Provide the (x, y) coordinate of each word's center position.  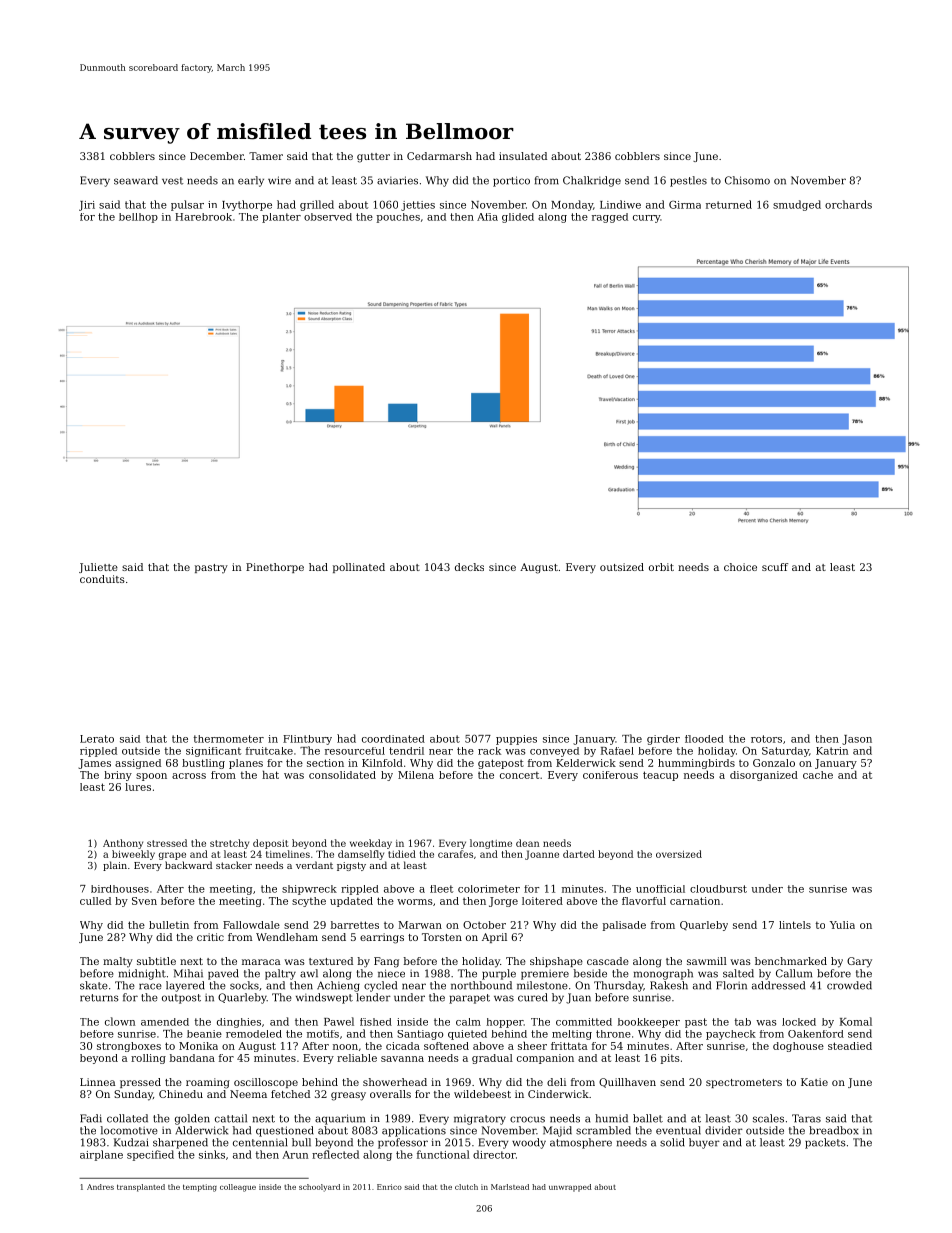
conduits (102, 579)
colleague (238, 1188)
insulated (523, 156)
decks (469, 567)
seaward (136, 180)
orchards (848, 204)
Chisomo (747, 180)
